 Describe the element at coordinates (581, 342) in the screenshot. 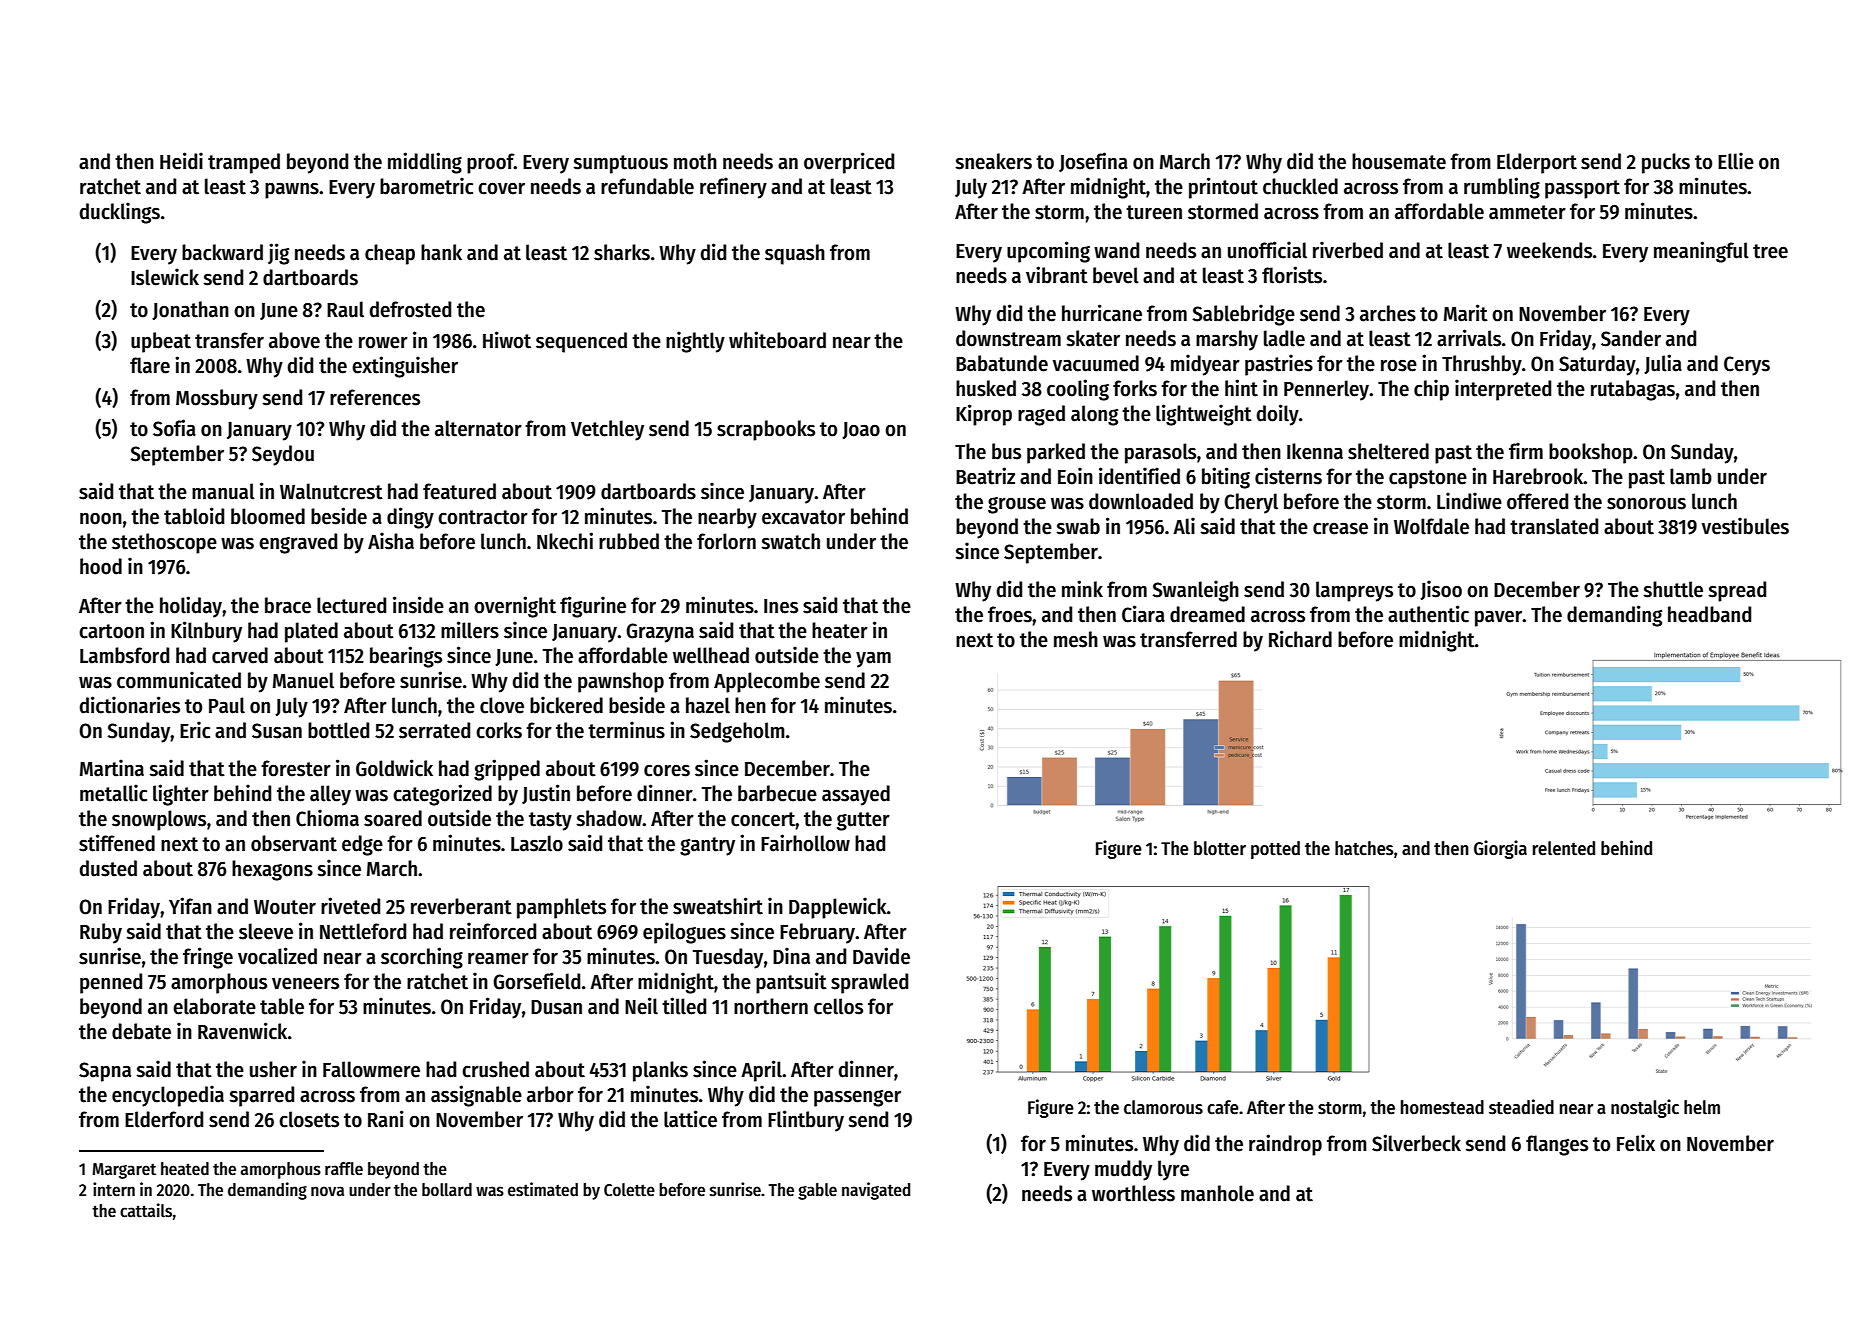

I see `sequenced` at that location.
